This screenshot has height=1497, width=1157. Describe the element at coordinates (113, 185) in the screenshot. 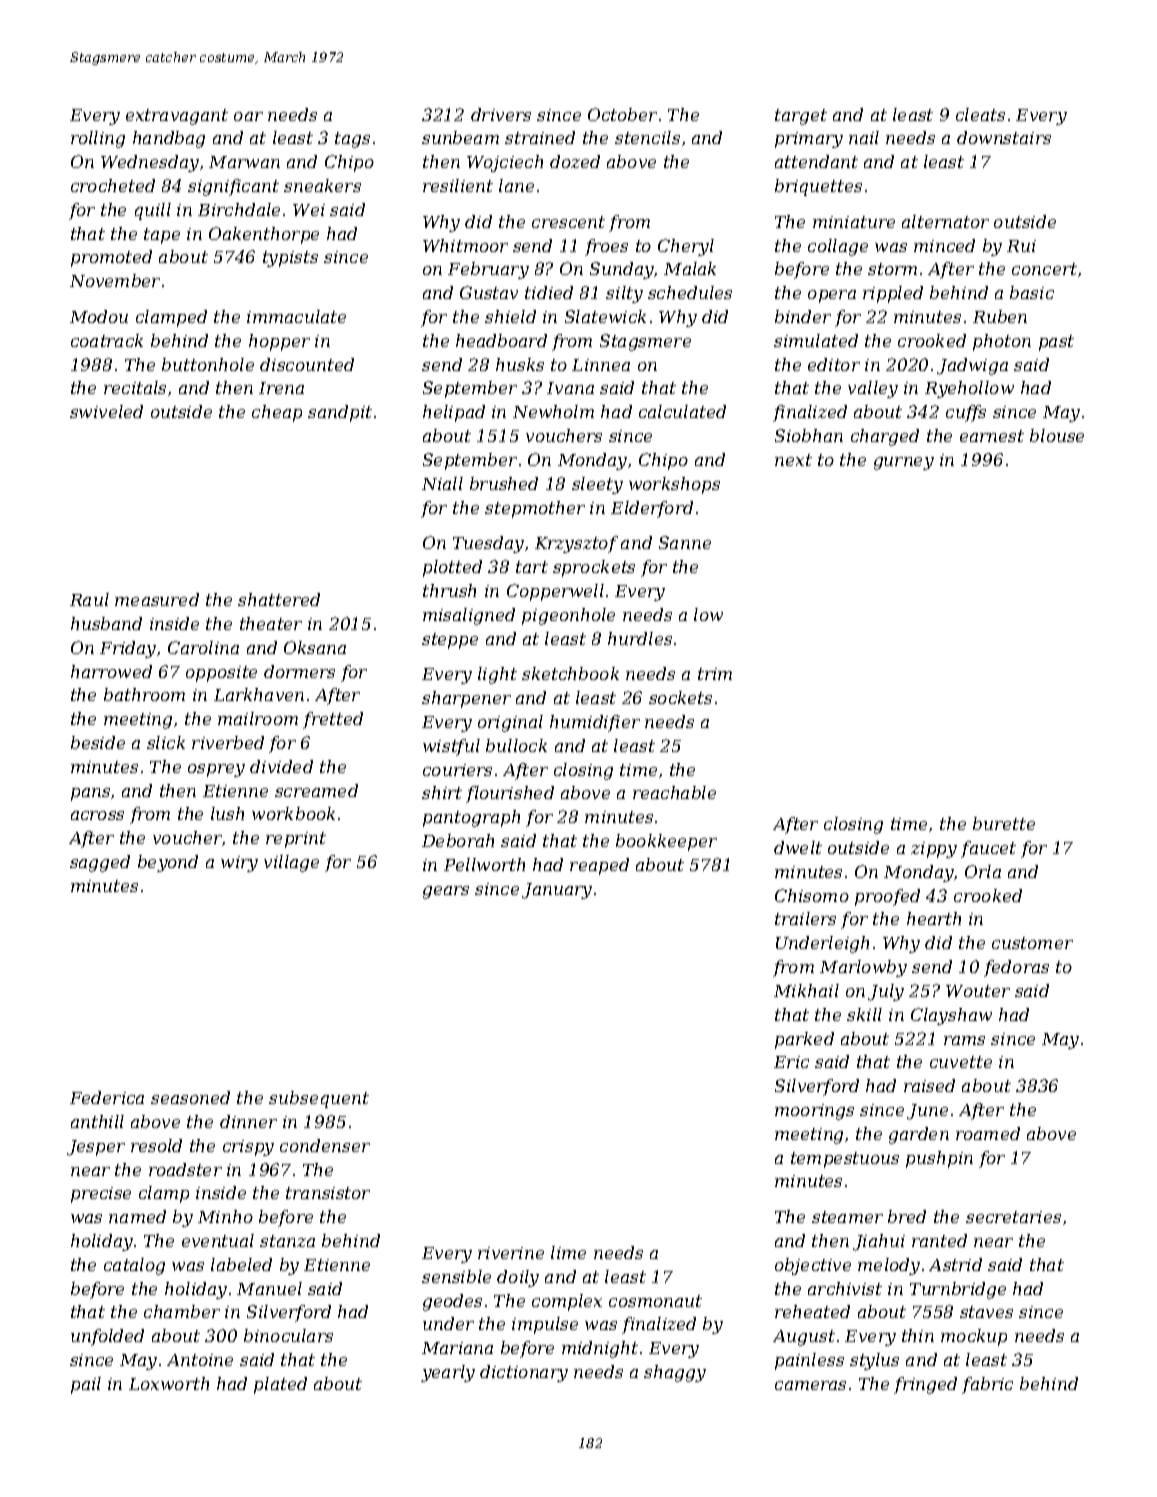

I see `crocheted` at that location.
